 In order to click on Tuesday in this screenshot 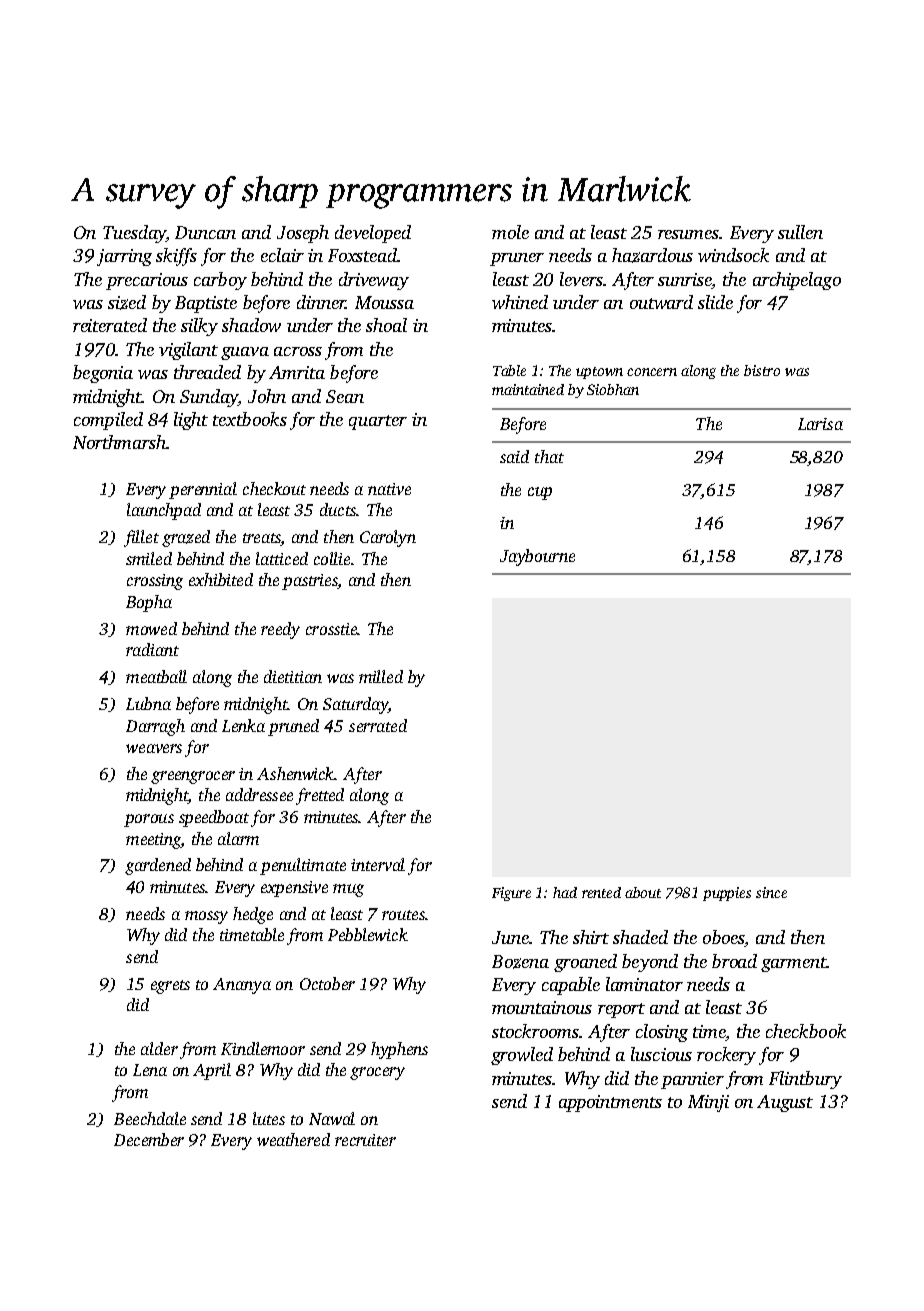, I will do `click(134, 234)`.
